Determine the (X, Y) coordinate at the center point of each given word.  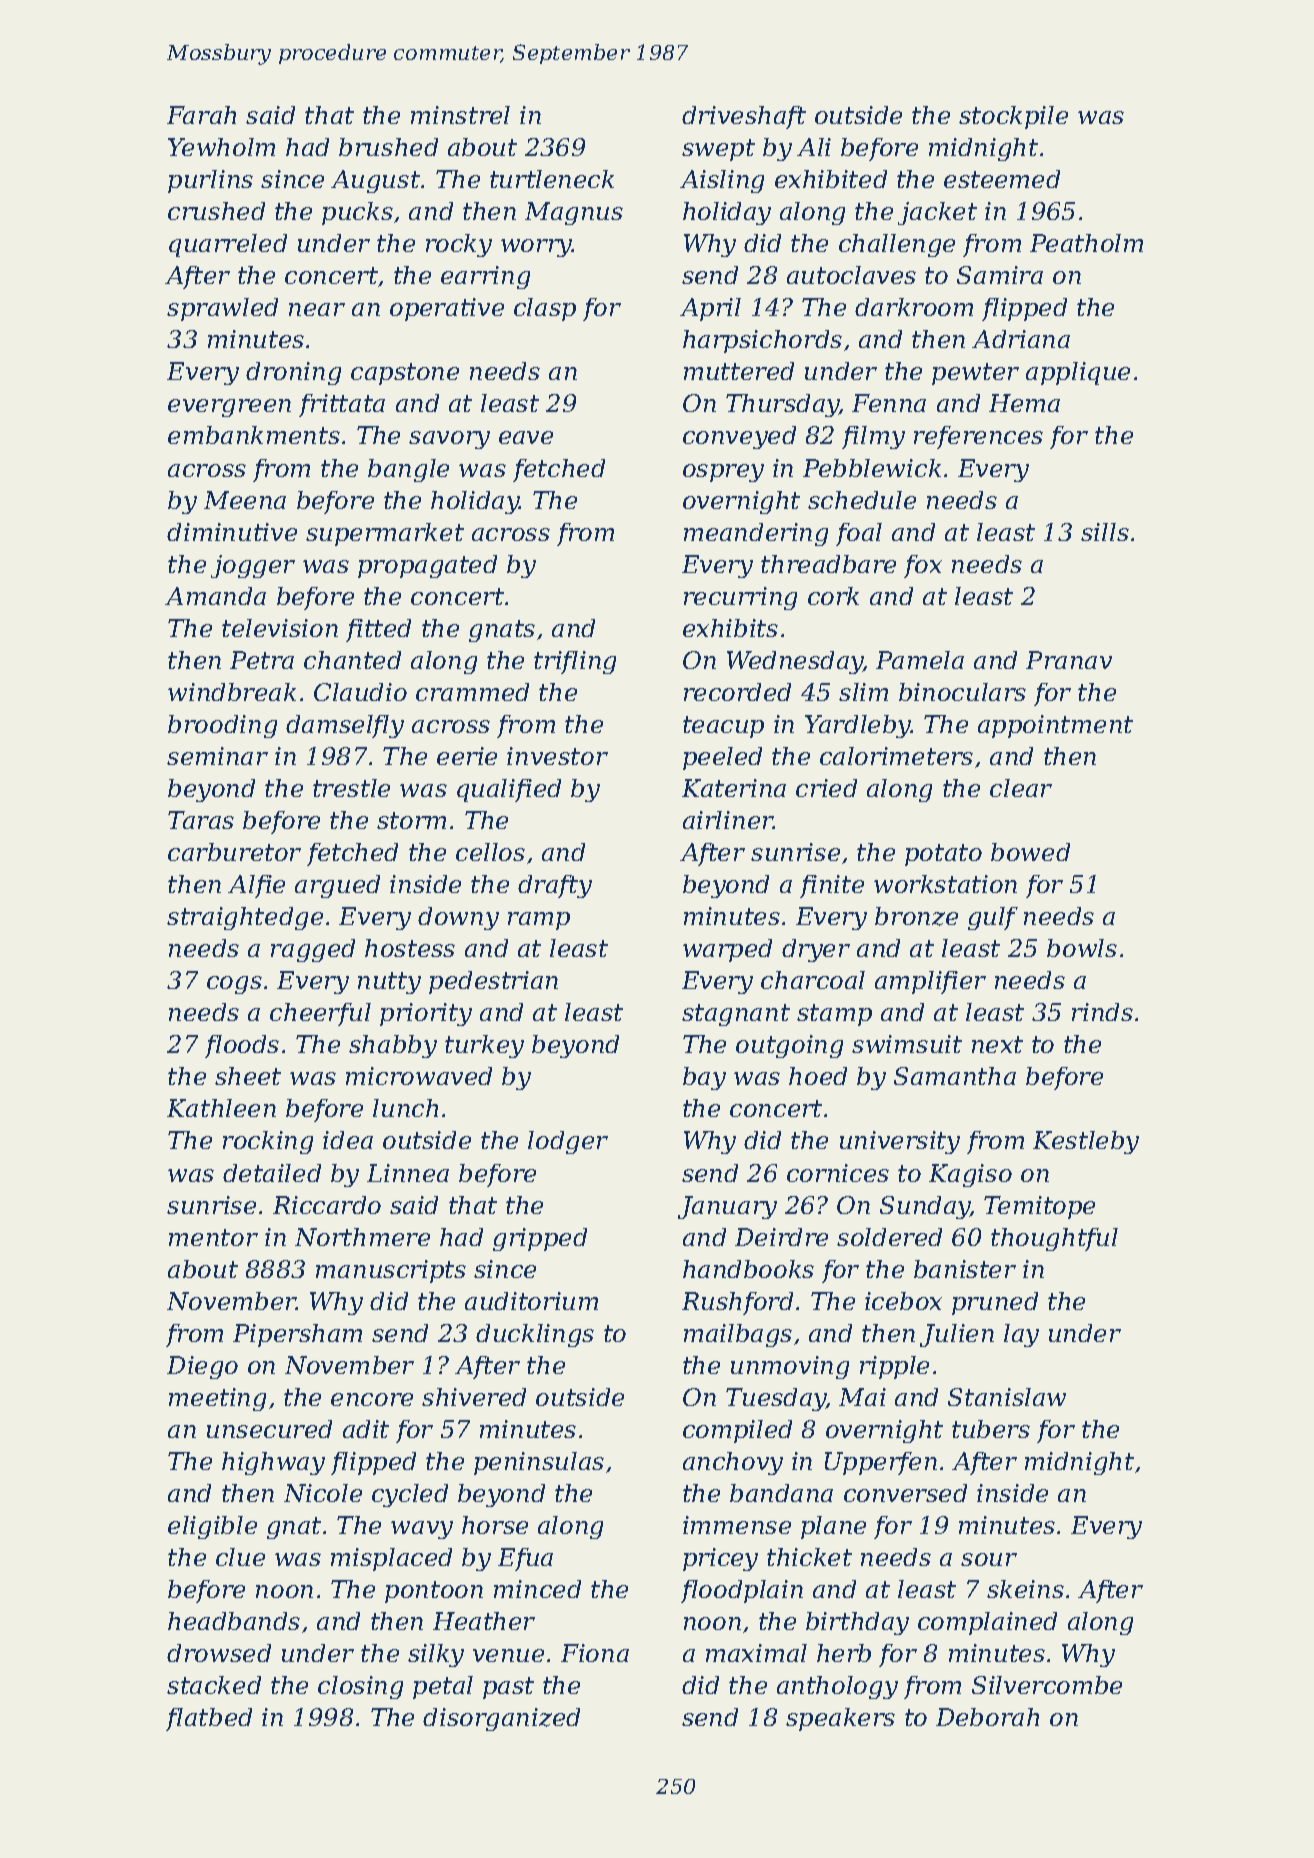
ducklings (535, 1335)
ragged (313, 950)
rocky (459, 245)
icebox (903, 1301)
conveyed (739, 437)
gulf (993, 918)
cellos (490, 852)
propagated (427, 566)
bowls (1082, 948)
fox (923, 566)
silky (436, 1655)
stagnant (736, 1015)
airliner (728, 820)
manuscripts (391, 1271)
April (710, 309)
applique (1078, 373)
